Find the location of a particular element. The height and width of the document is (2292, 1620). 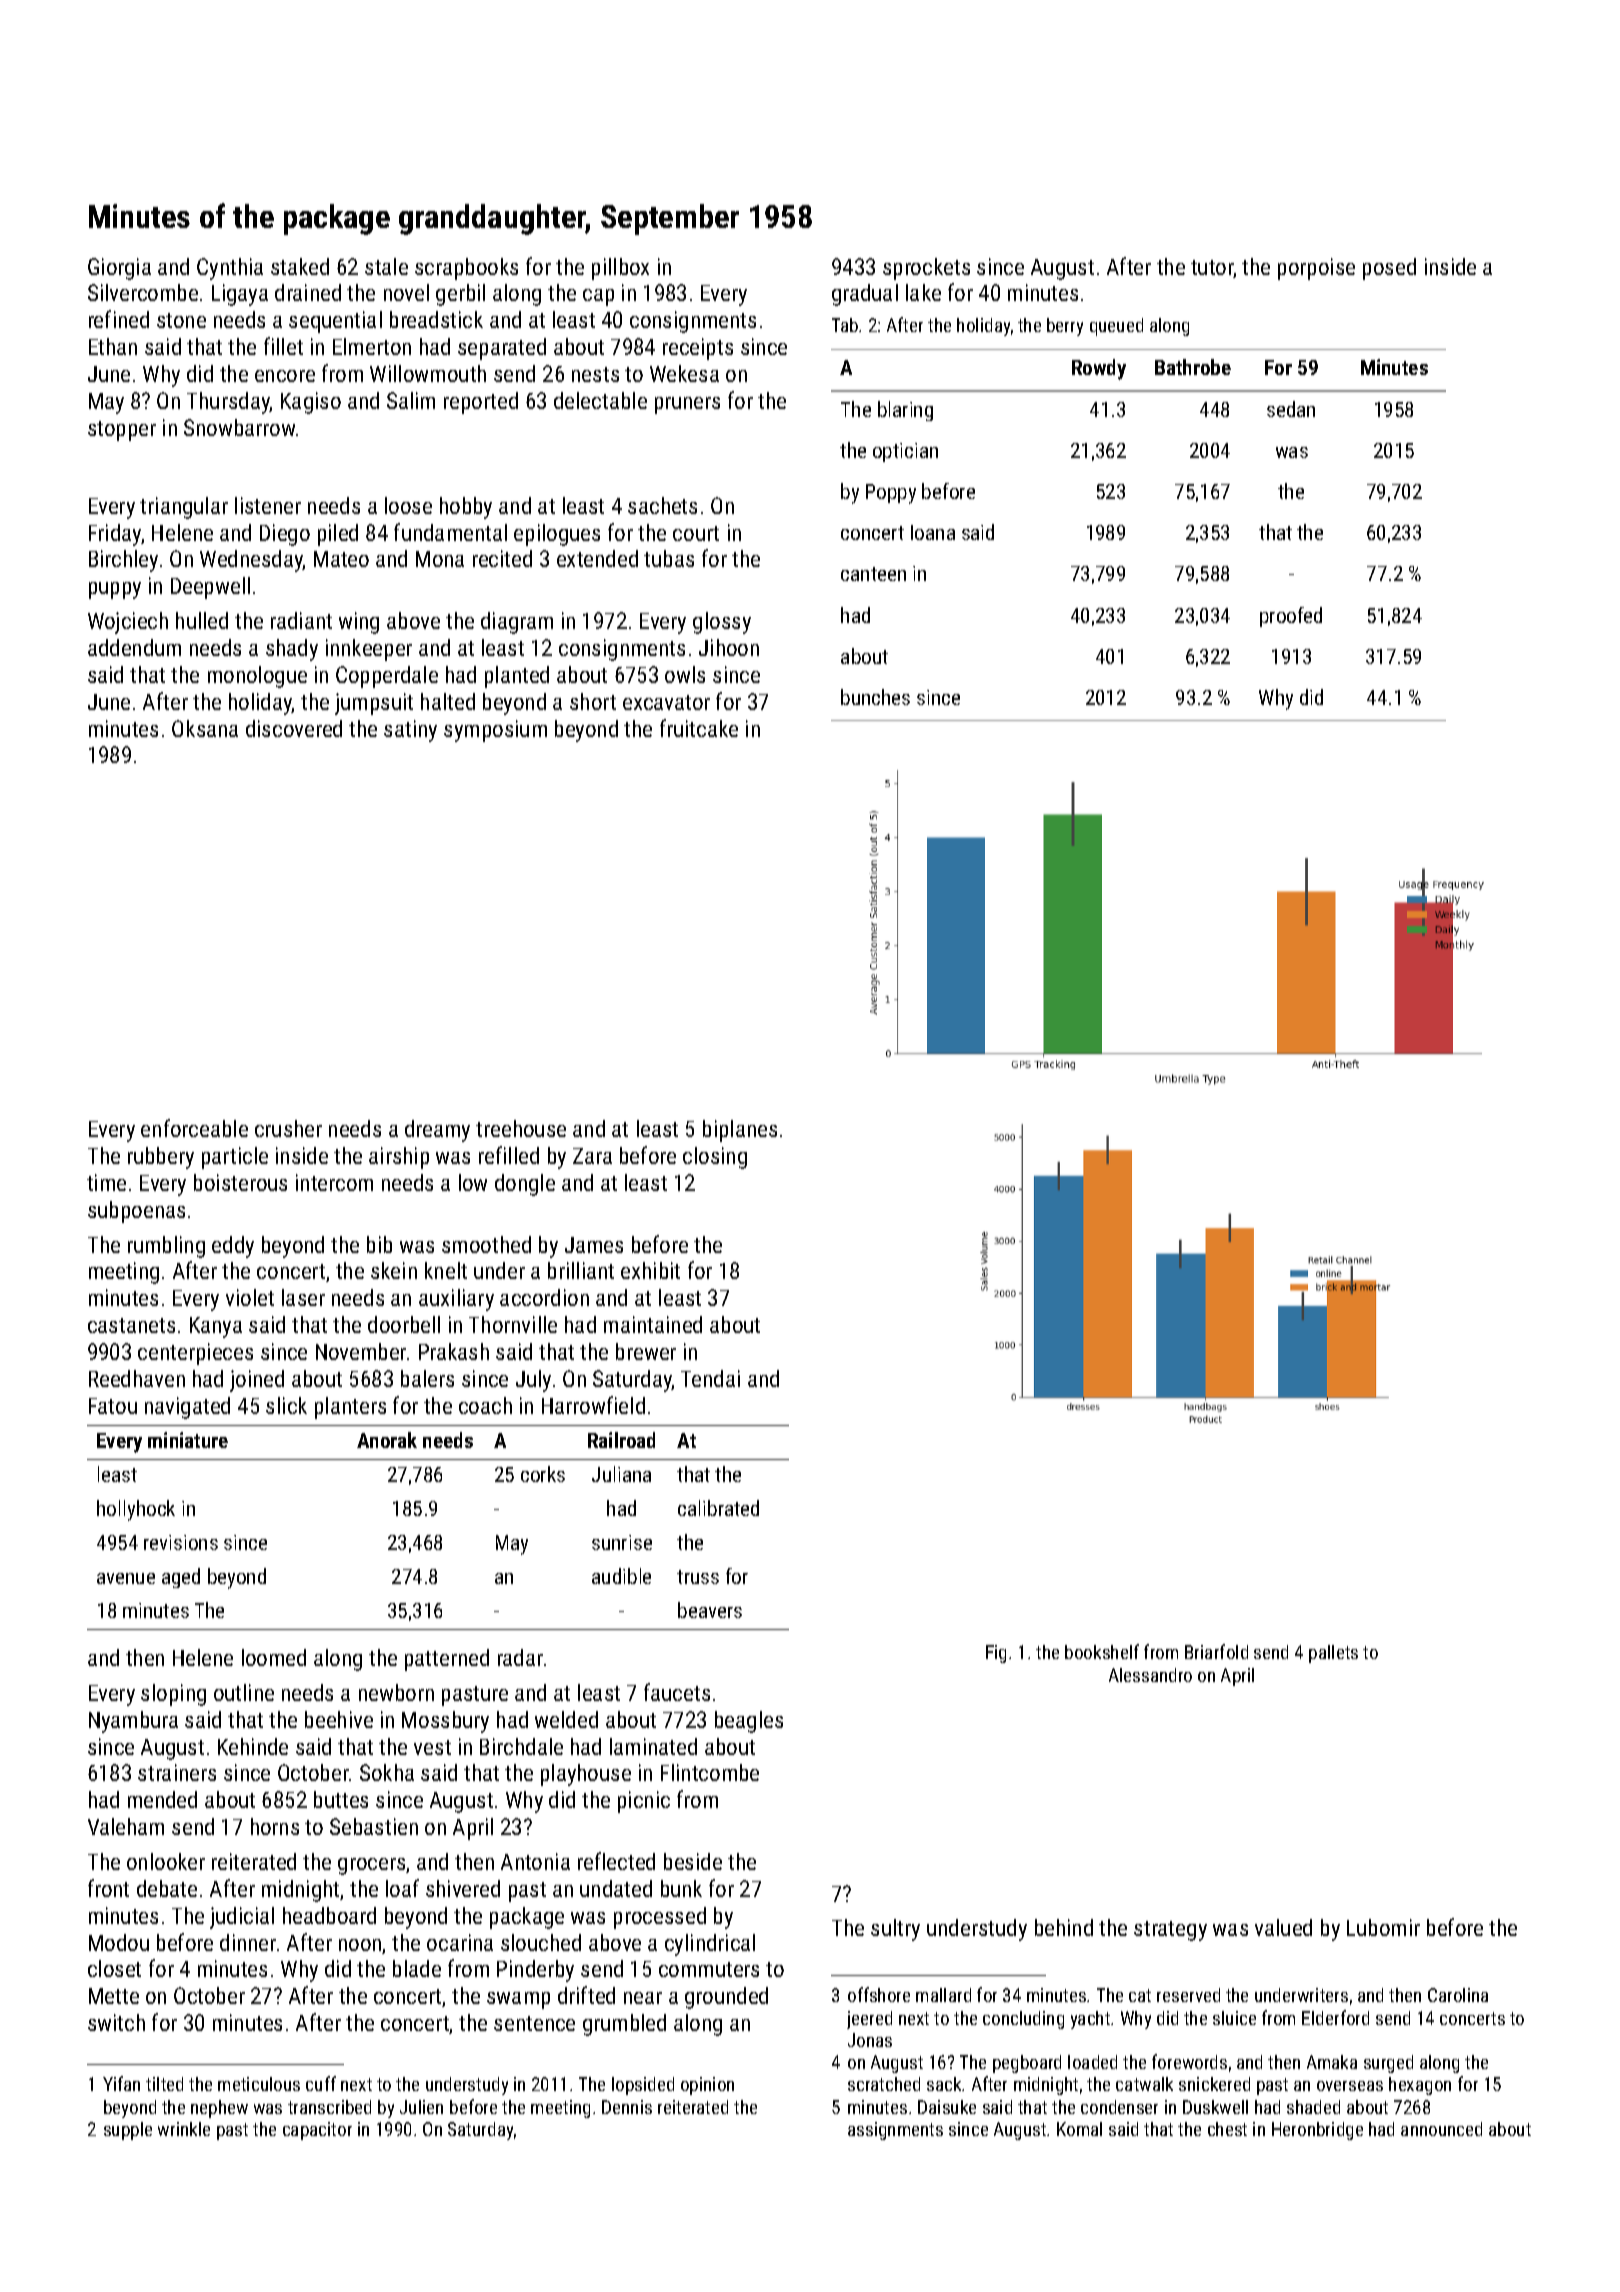

Prakash is located at coordinates (454, 1351).
